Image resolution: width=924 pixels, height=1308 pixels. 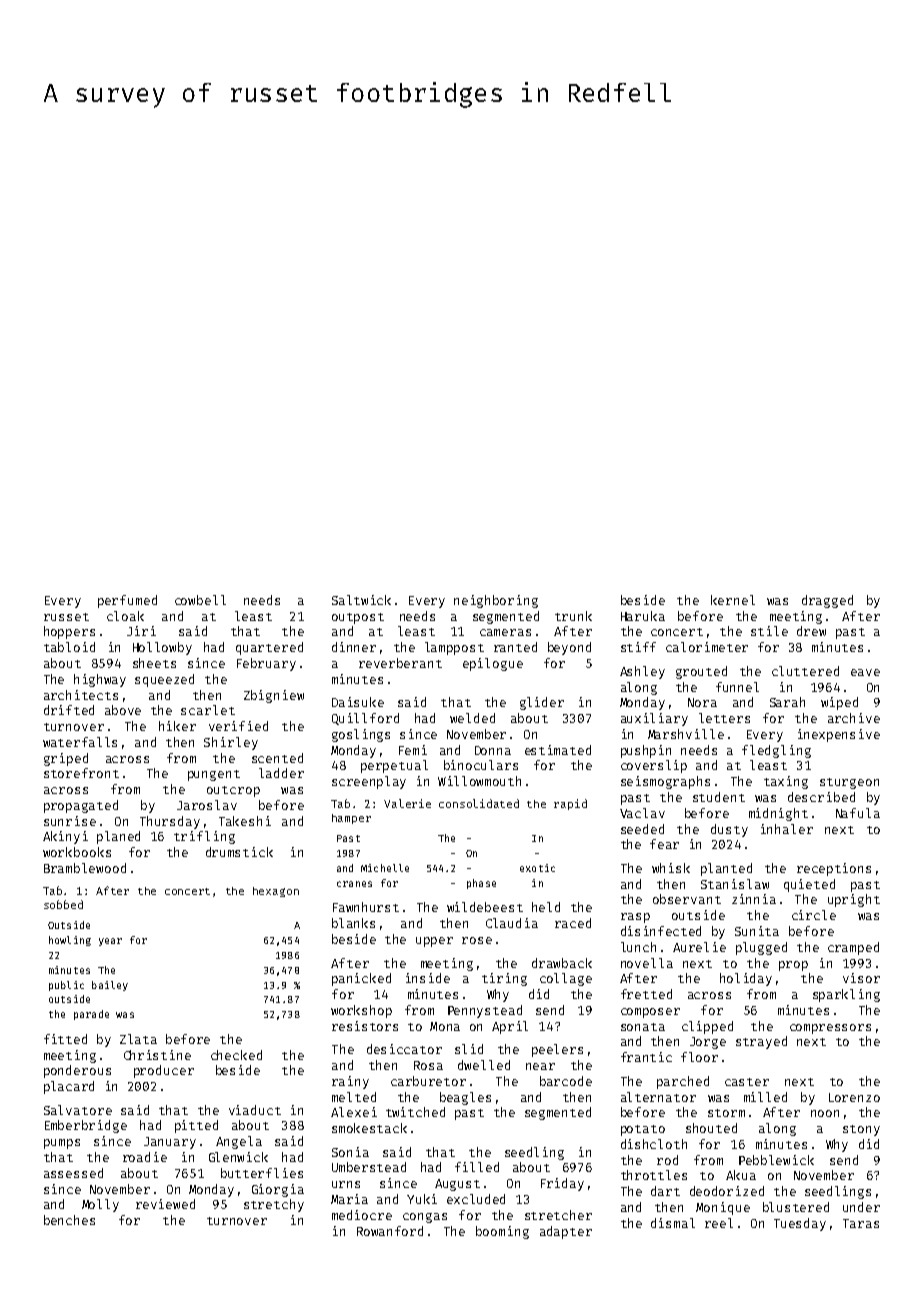 I want to click on benches, so click(x=69, y=1220).
